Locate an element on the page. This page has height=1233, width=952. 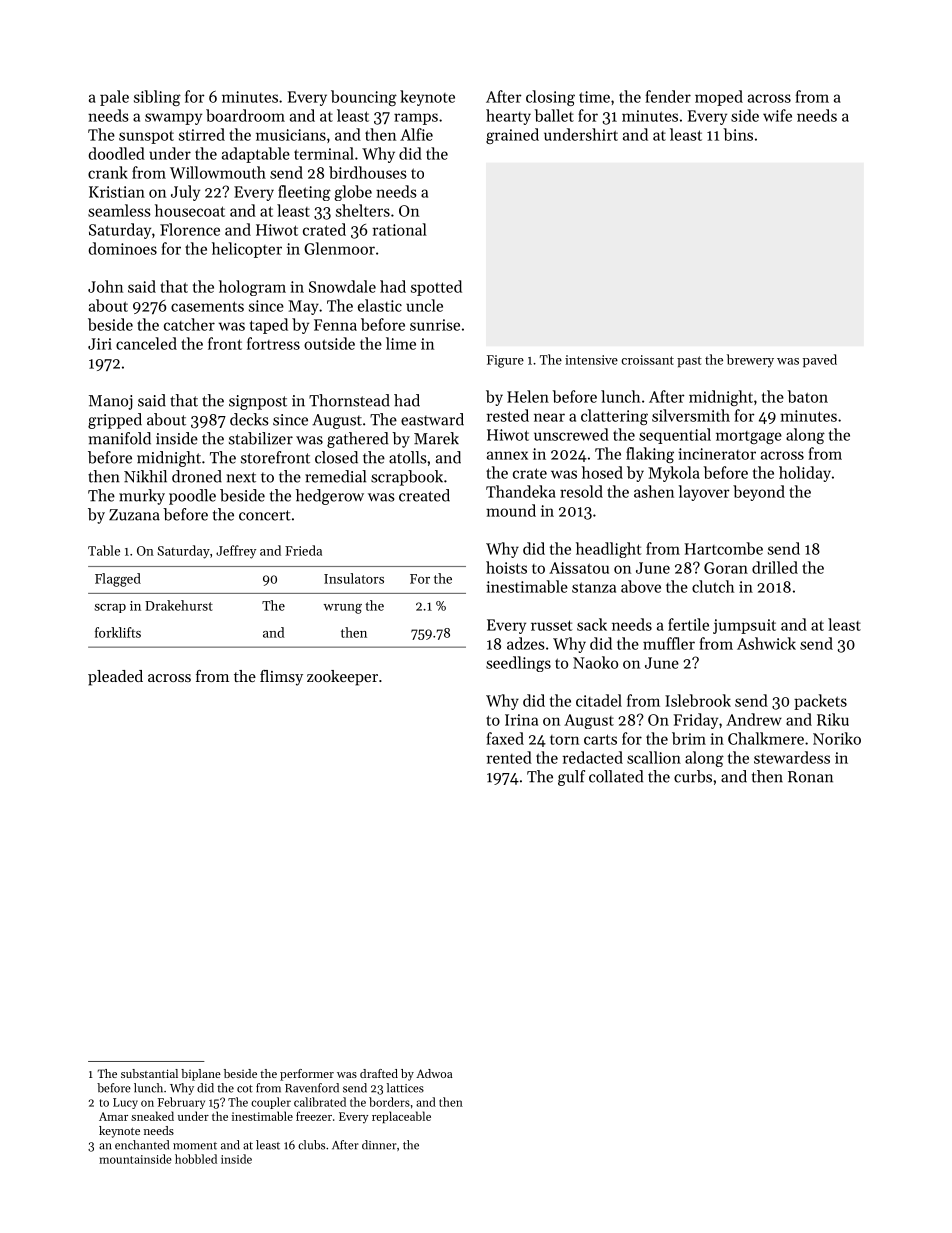
fender is located at coordinates (668, 96).
